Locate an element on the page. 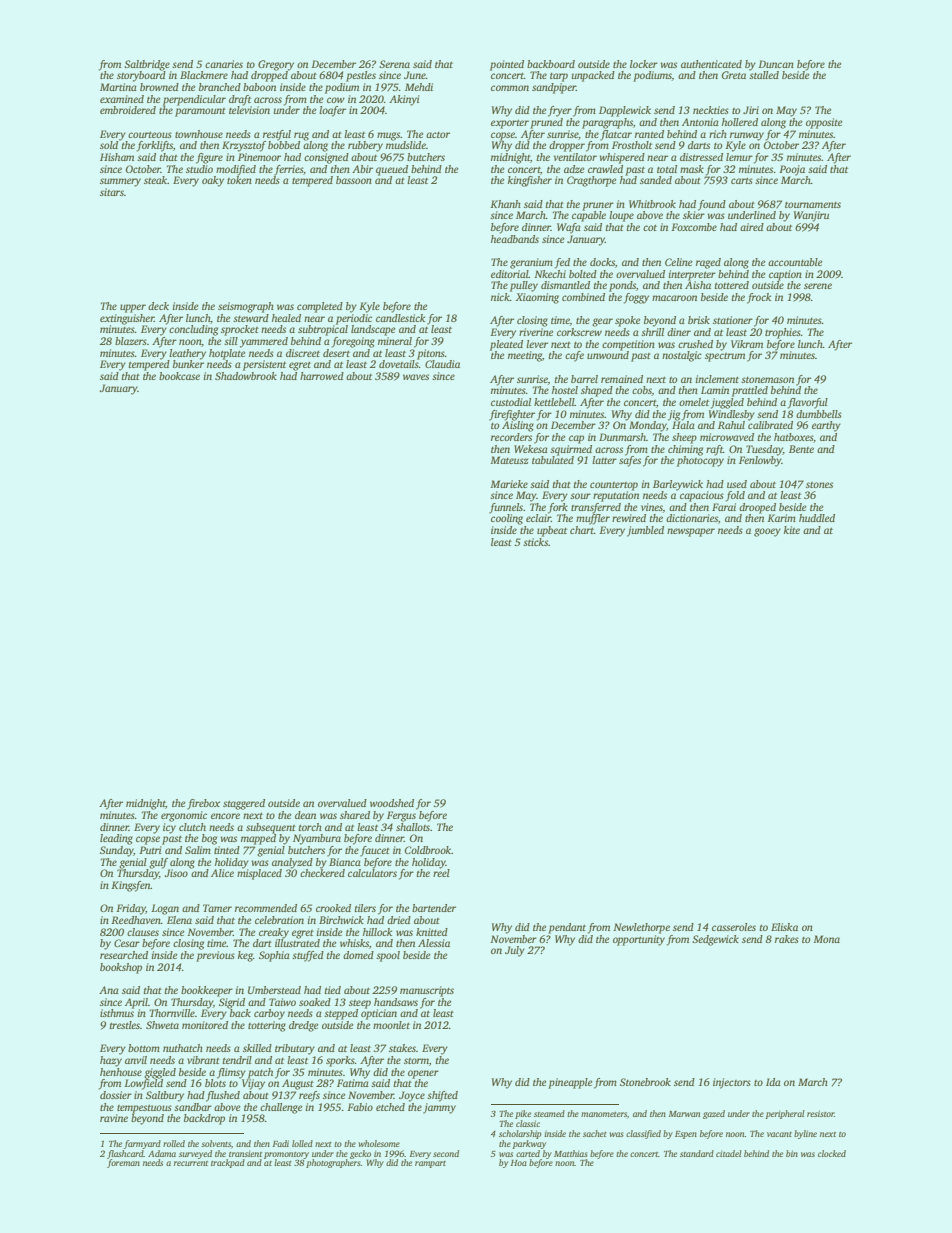 The image size is (952, 1233). Tuesday is located at coordinates (764, 450).
